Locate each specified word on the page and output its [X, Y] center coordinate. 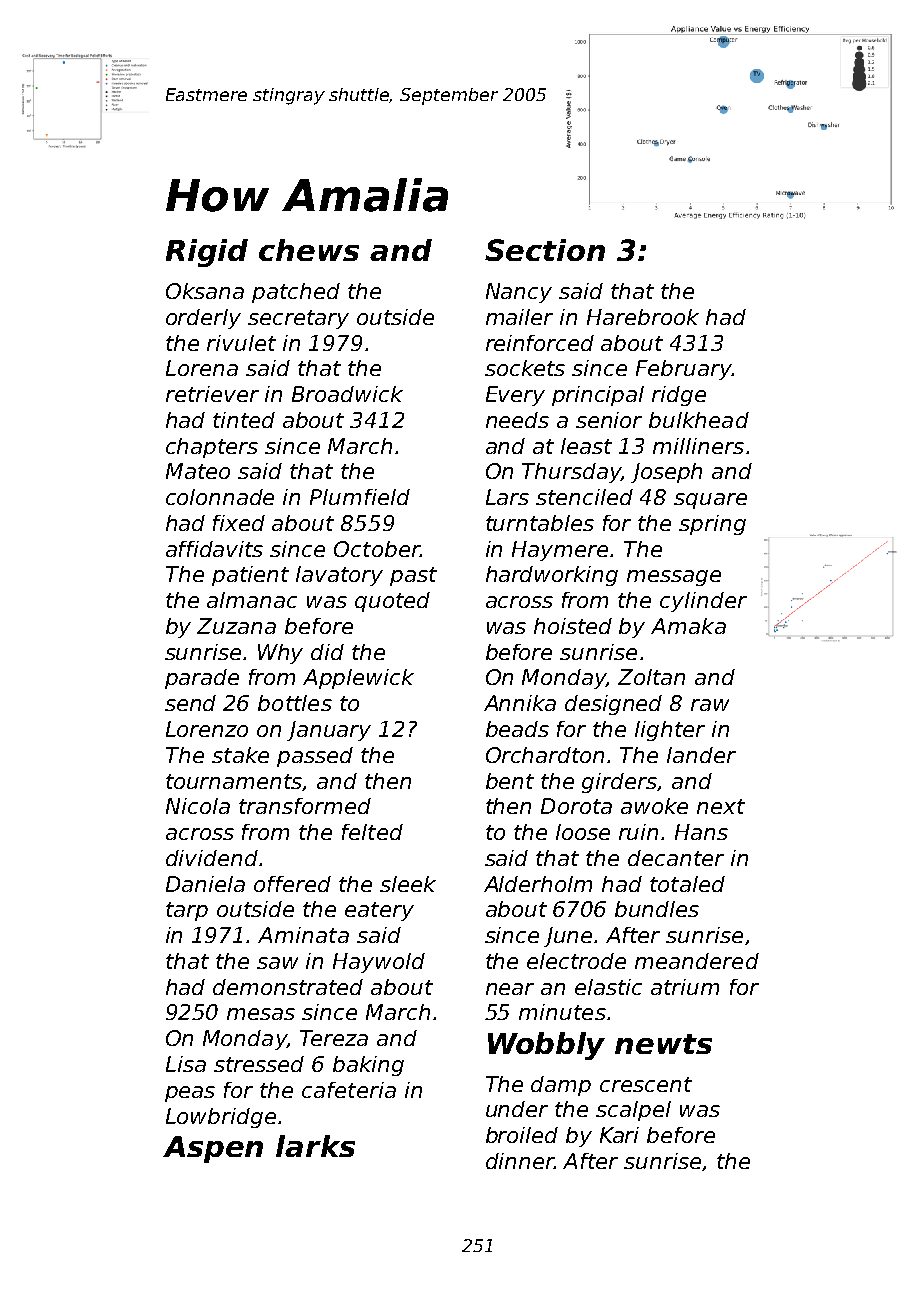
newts [663, 1044]
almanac [252, 600]
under [517, 1109]
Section [545, 250]
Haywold [379, 963]
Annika [520, 703]
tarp [187, 911]
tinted [244, 420]
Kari [619, 1135]
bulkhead [699, 420]
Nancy [519, 293]
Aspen [213, 1149]
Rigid [207, 253]
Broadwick [347, 394]
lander [701, 755]
